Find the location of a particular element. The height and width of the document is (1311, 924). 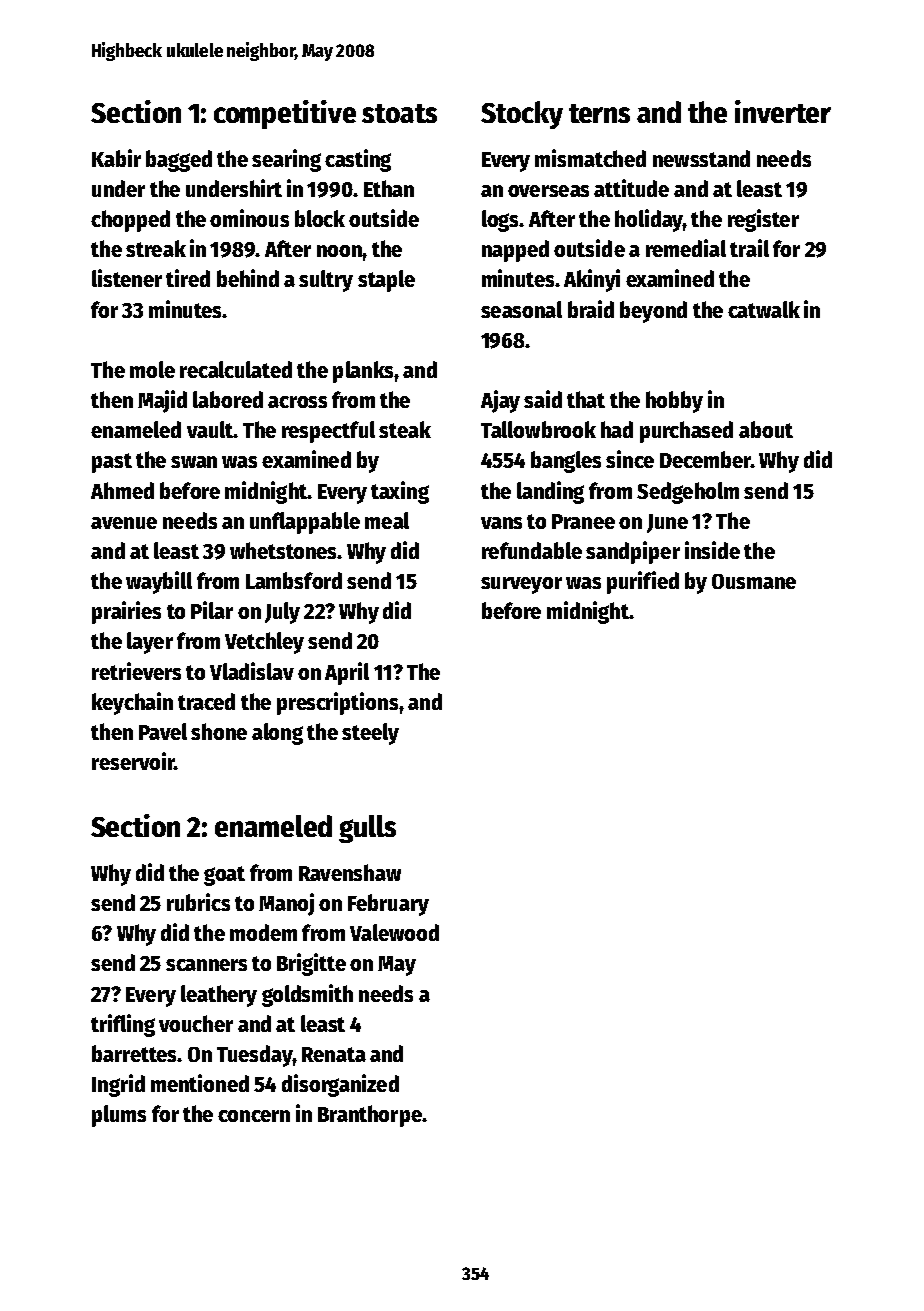

terns is located at coordinates (599, 113).
